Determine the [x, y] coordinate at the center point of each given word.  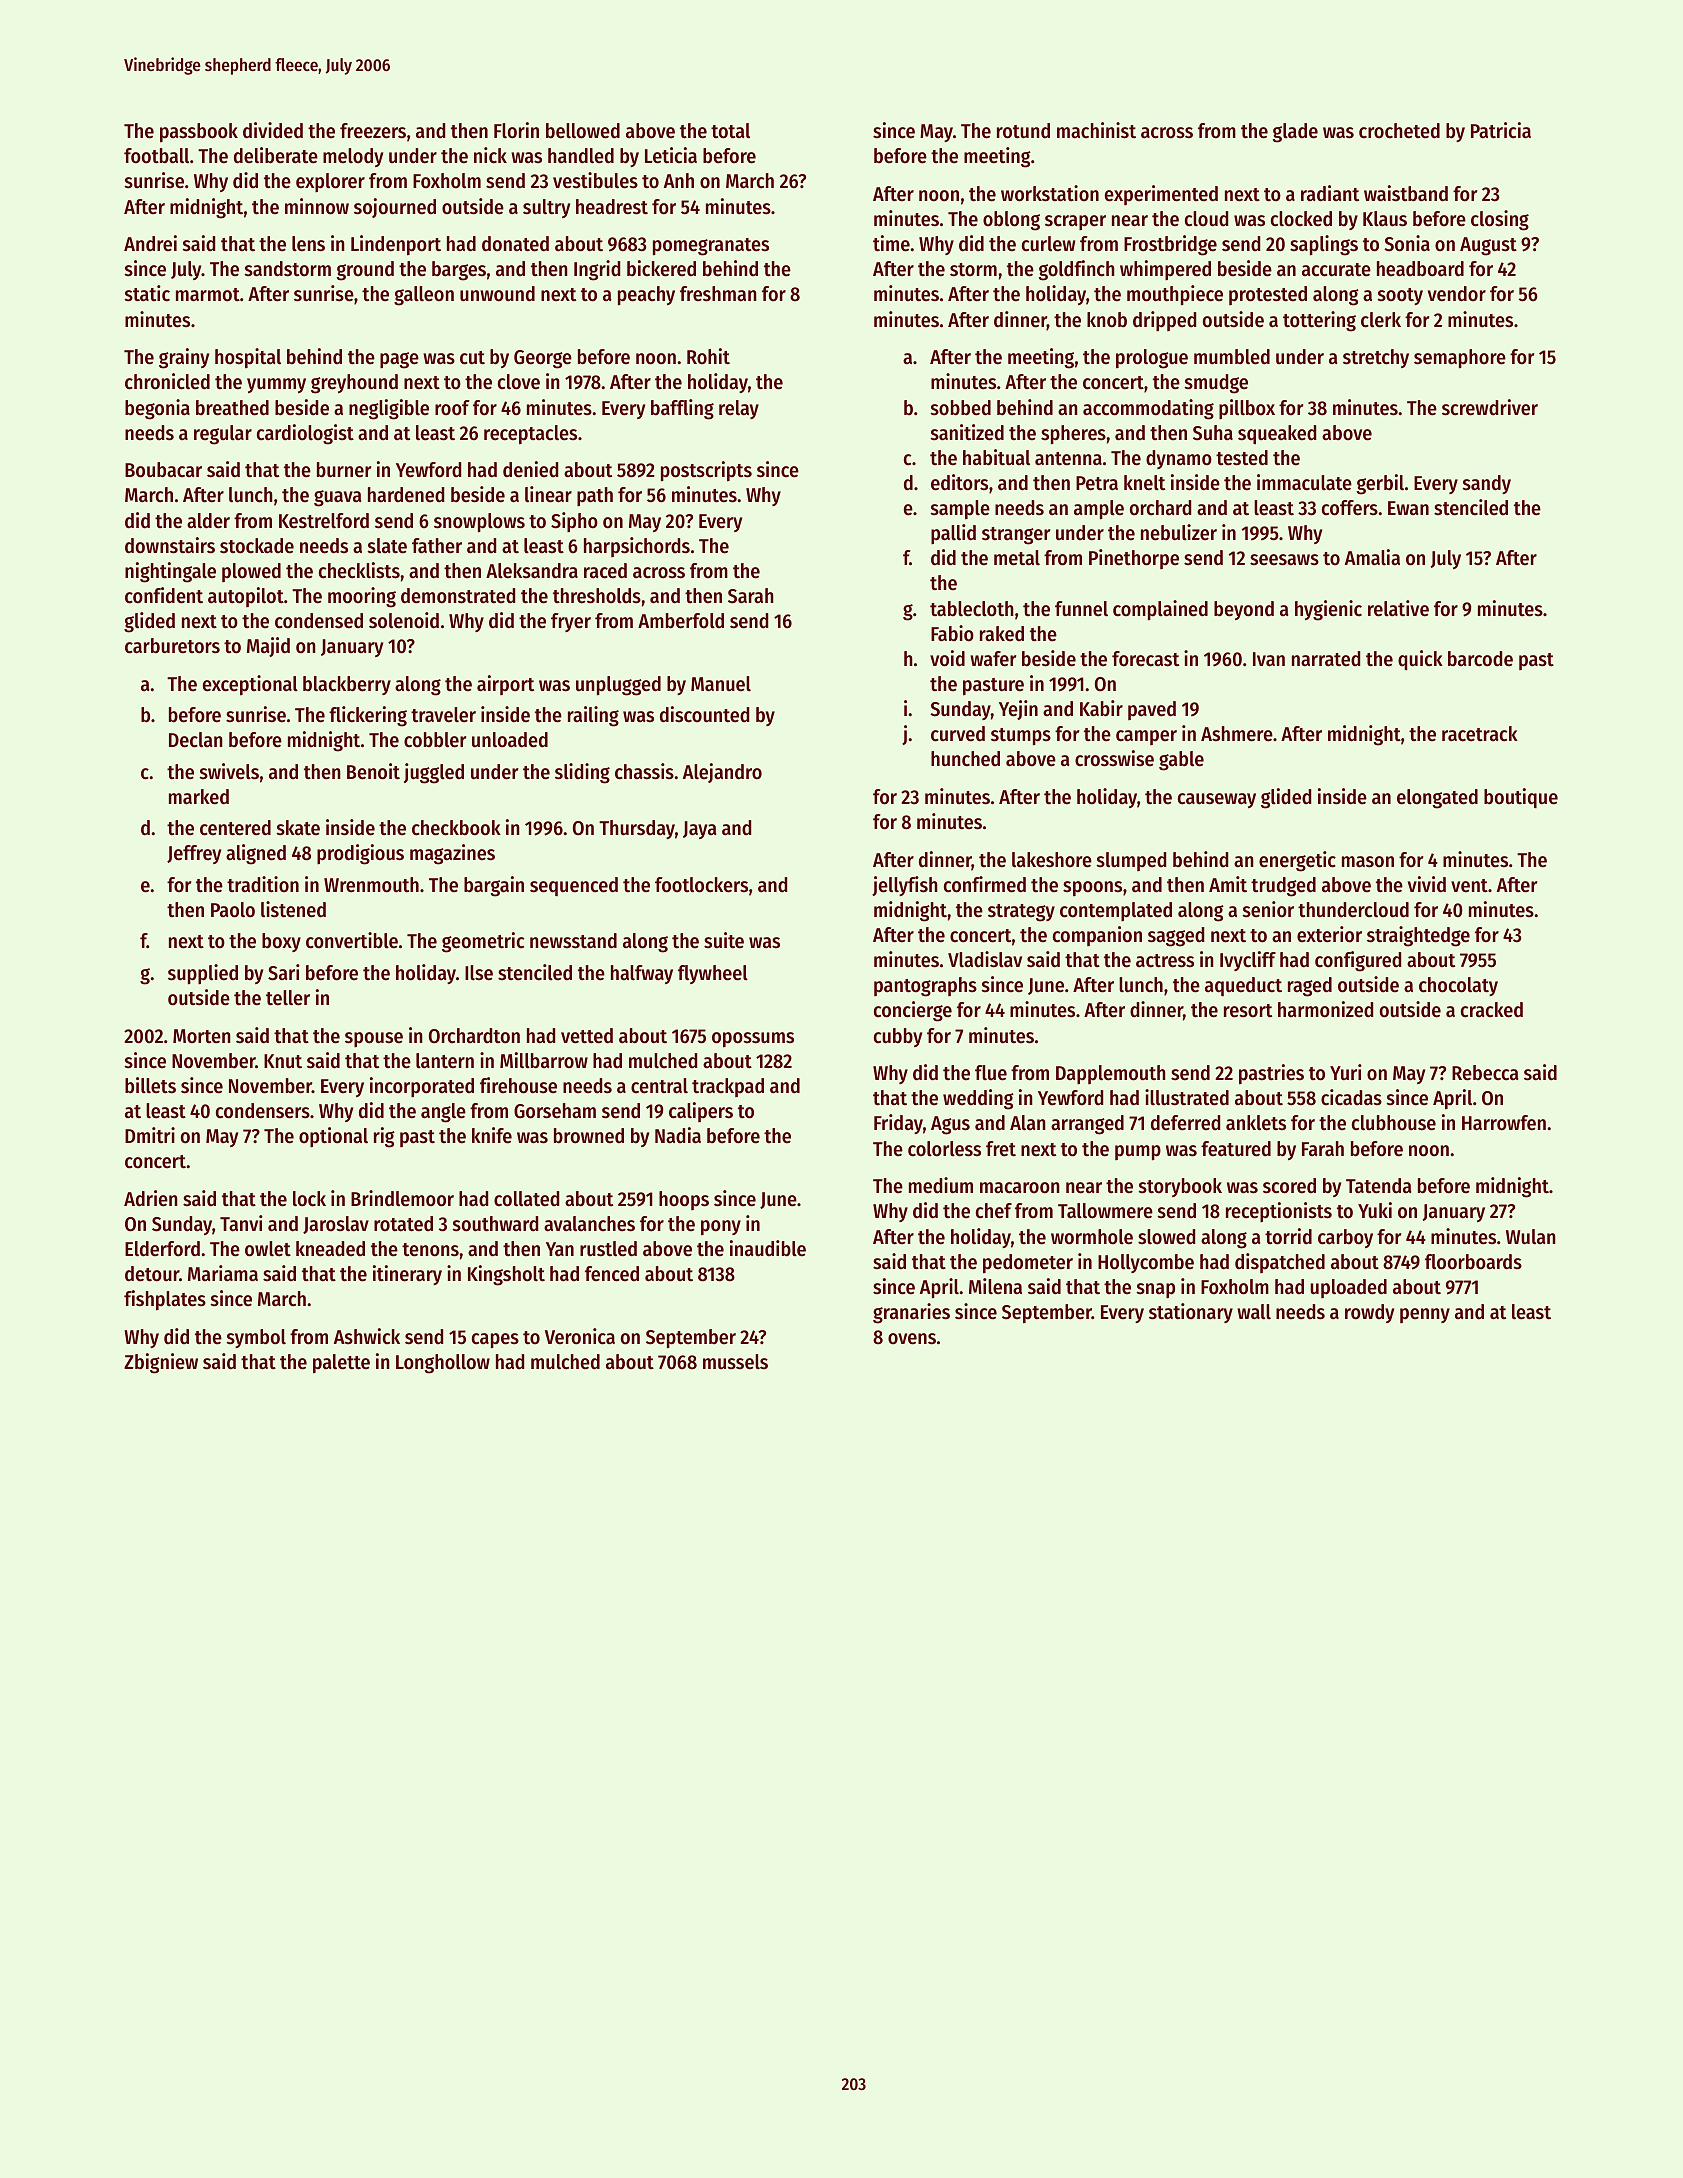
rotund [1023, 131]
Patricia [1501, 130]
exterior [1329, 934]
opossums [753, 1040]
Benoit [373, 771]
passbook [199, 133]
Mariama [223, 1273]
